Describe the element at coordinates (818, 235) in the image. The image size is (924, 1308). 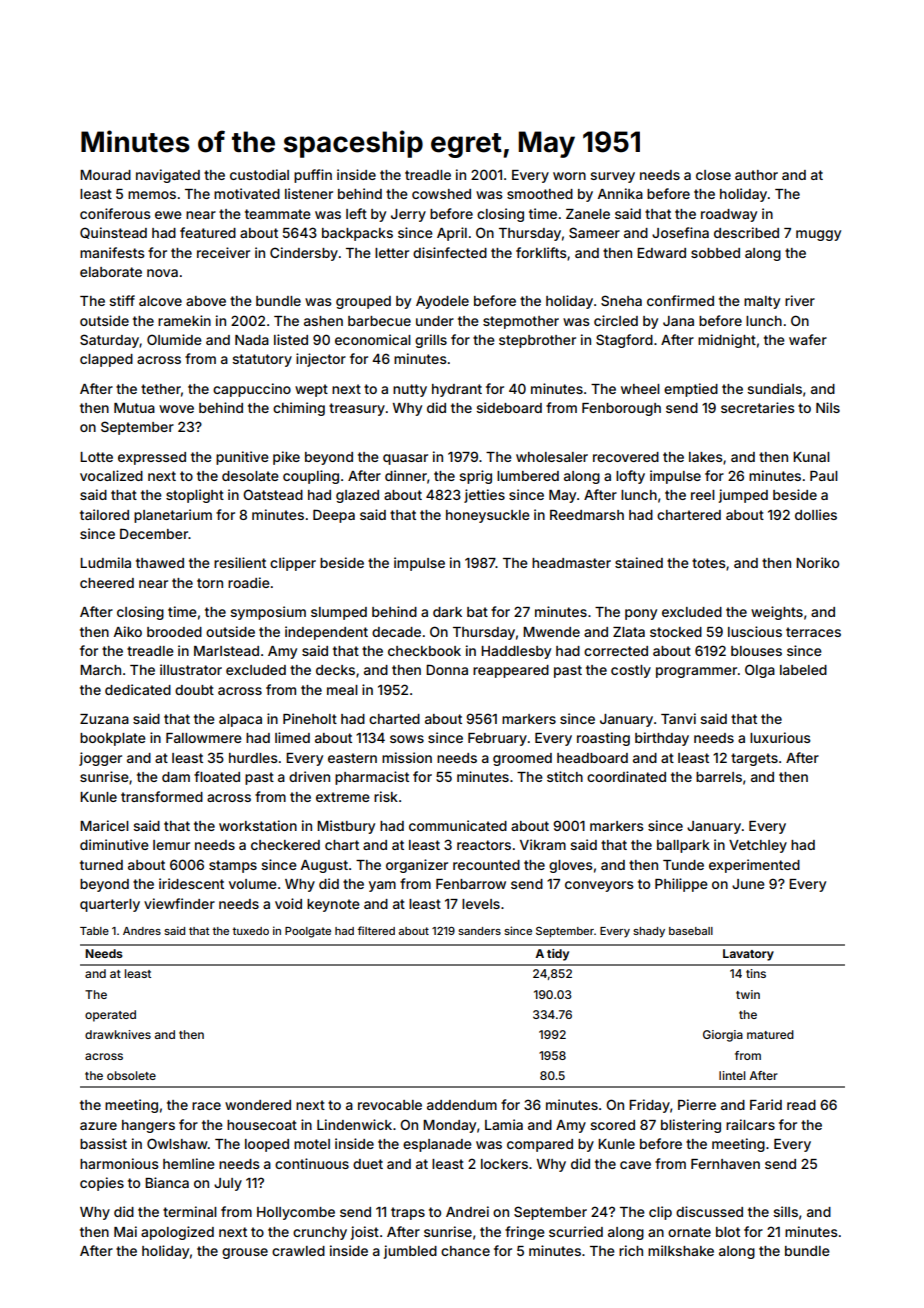
I see `muggy` at that location.
